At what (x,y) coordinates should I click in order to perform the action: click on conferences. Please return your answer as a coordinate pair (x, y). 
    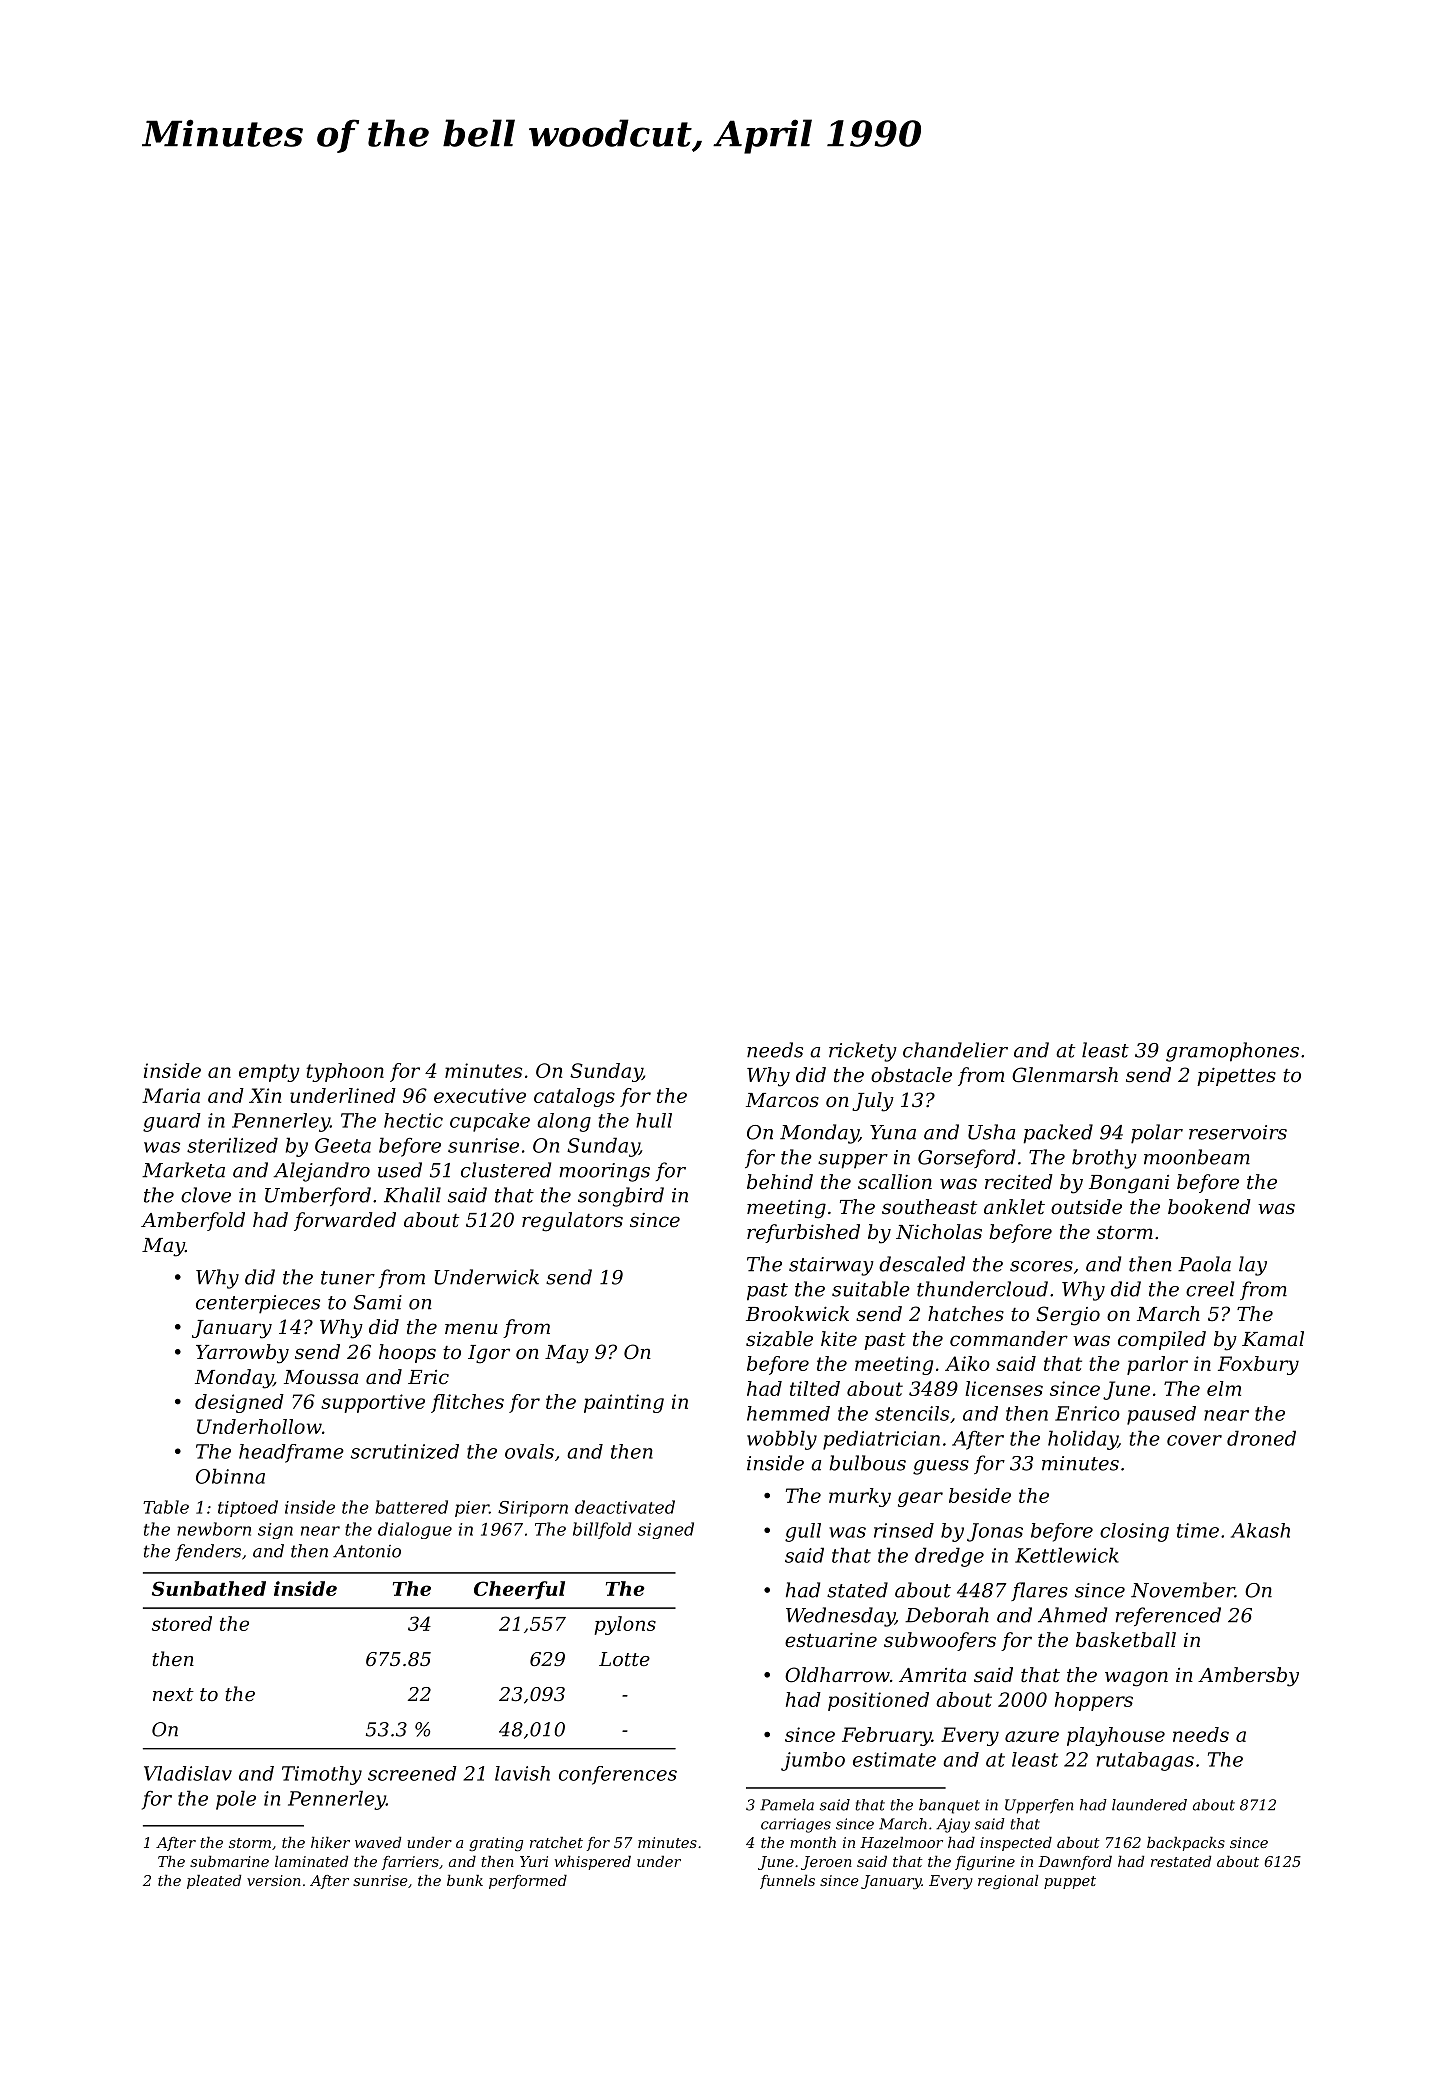
    Looking at the image, I should click on (618, 1775).
